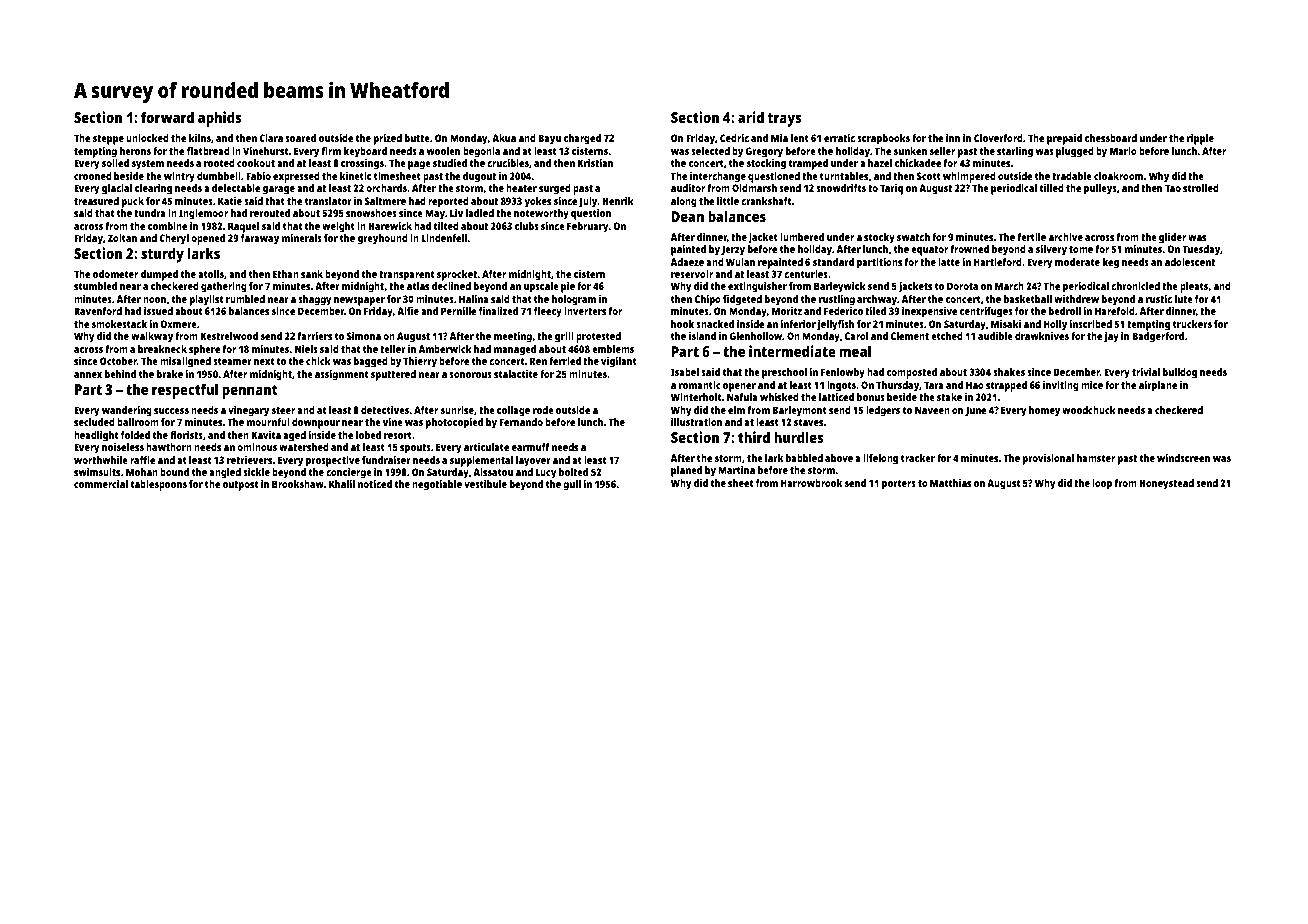 The width and height of the image is (1308, 924). Describe the element at coordinates (383, 239) in the image. I see `greyhound` at that location.
